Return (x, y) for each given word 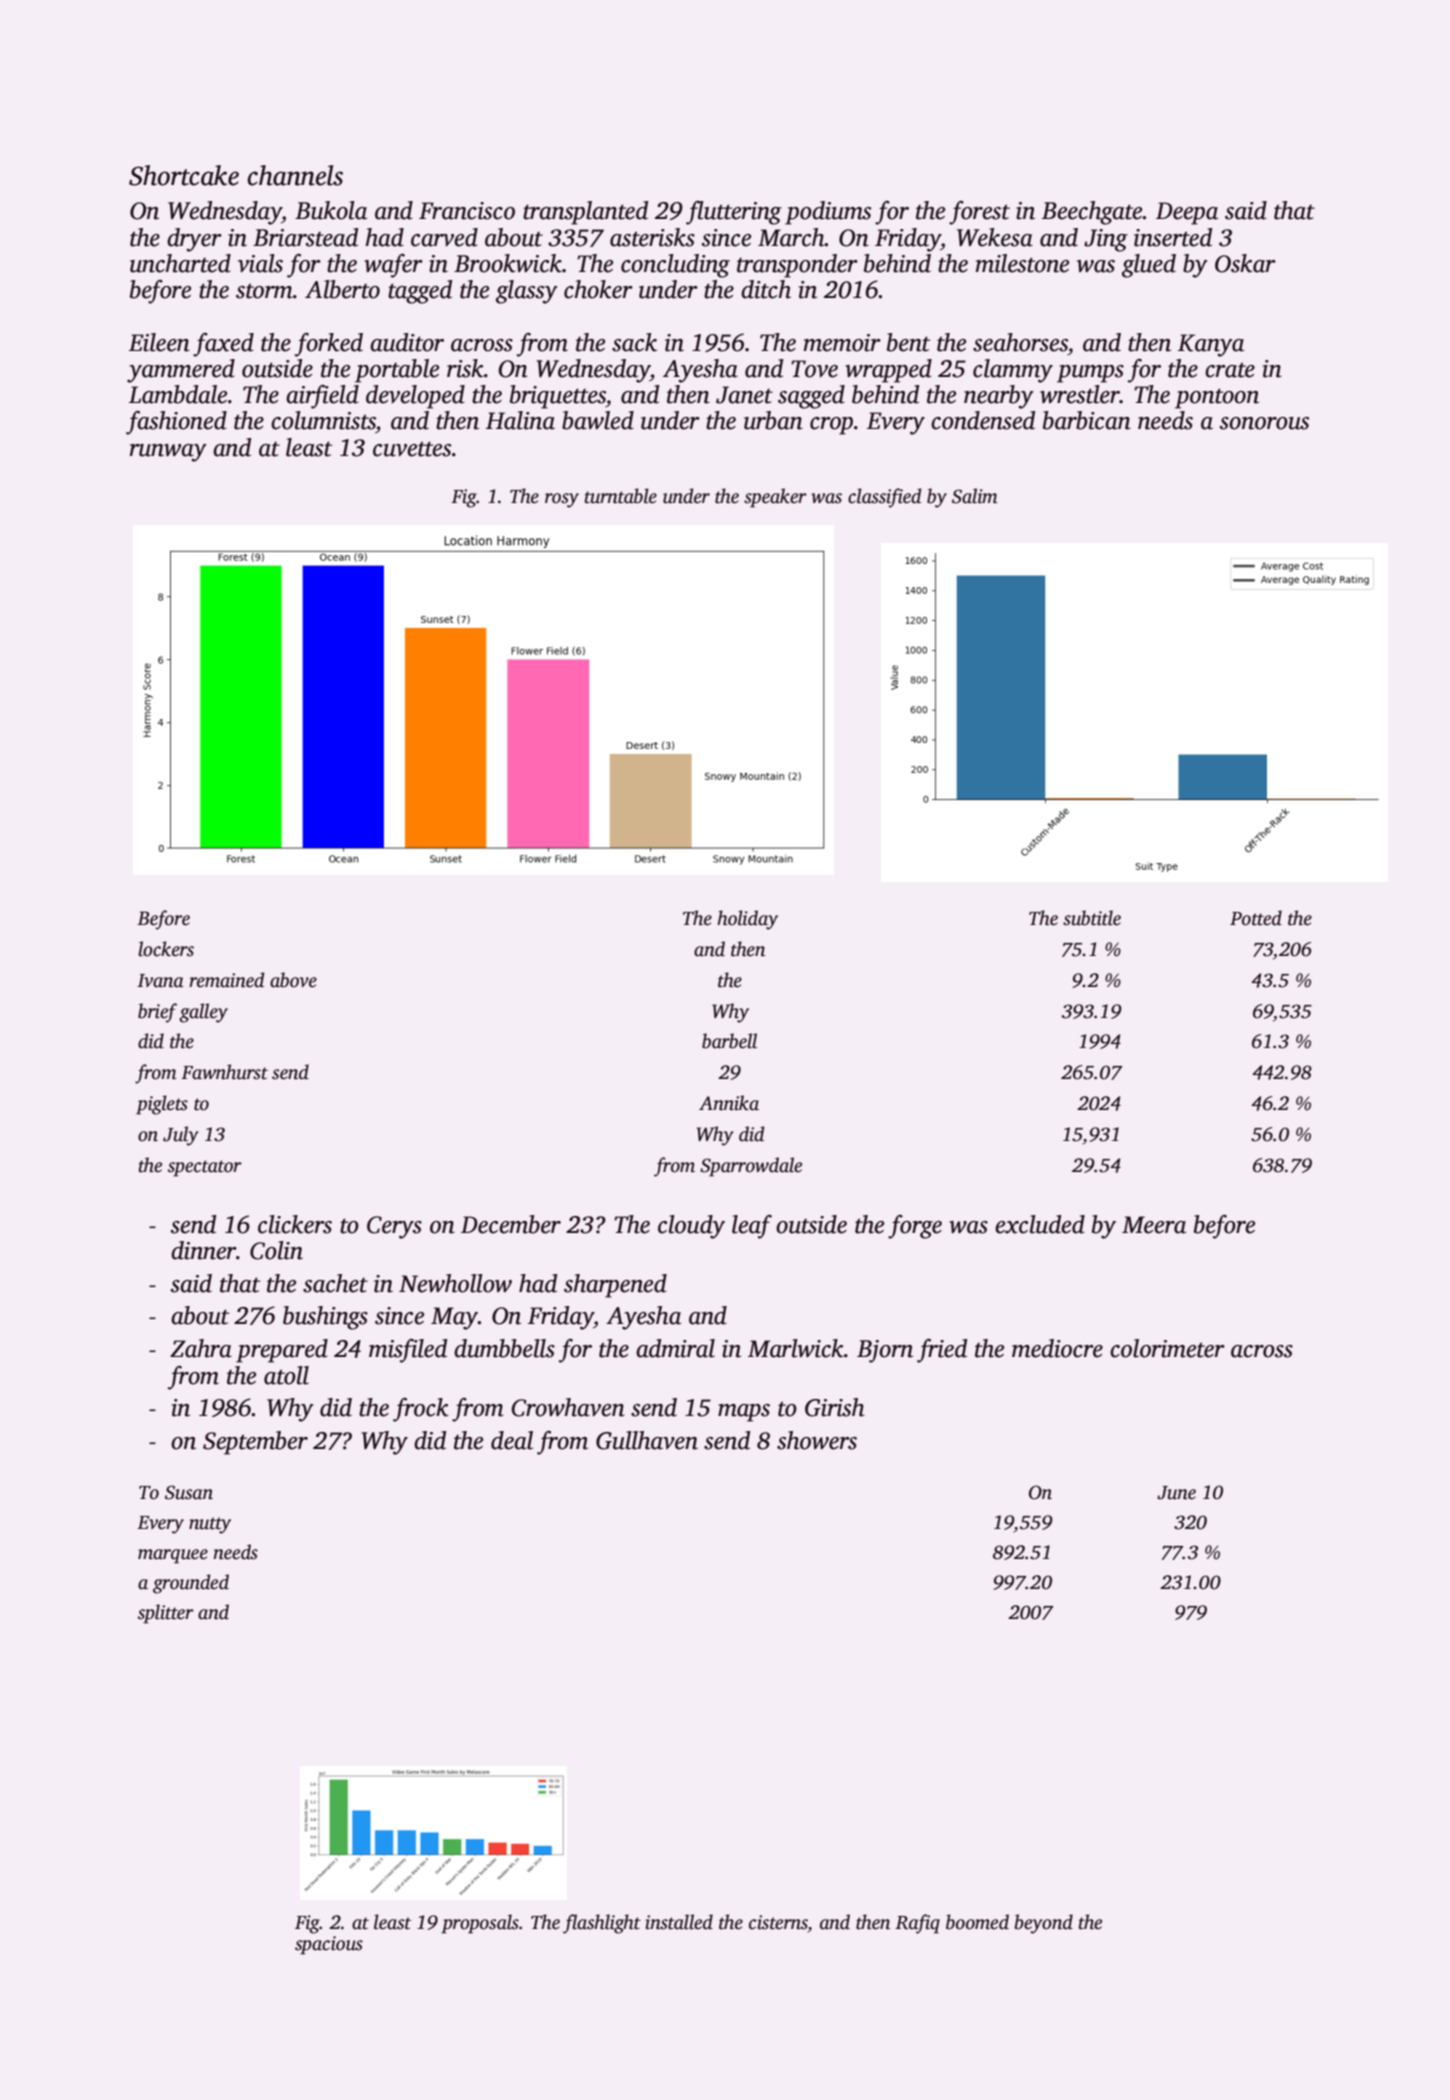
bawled (598, 420)
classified (884, 498)
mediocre (1057, 1348)
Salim (975, 496)
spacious (329, 1945)
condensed (983, 420)
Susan (189, 1492)
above (293, 980)
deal (512, 1440)
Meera (1154, 1225)
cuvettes (412, 449)
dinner (203, 1250)
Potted (1256, 918)
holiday (747, 920)
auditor (407, 342)
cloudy (691, 1227)
